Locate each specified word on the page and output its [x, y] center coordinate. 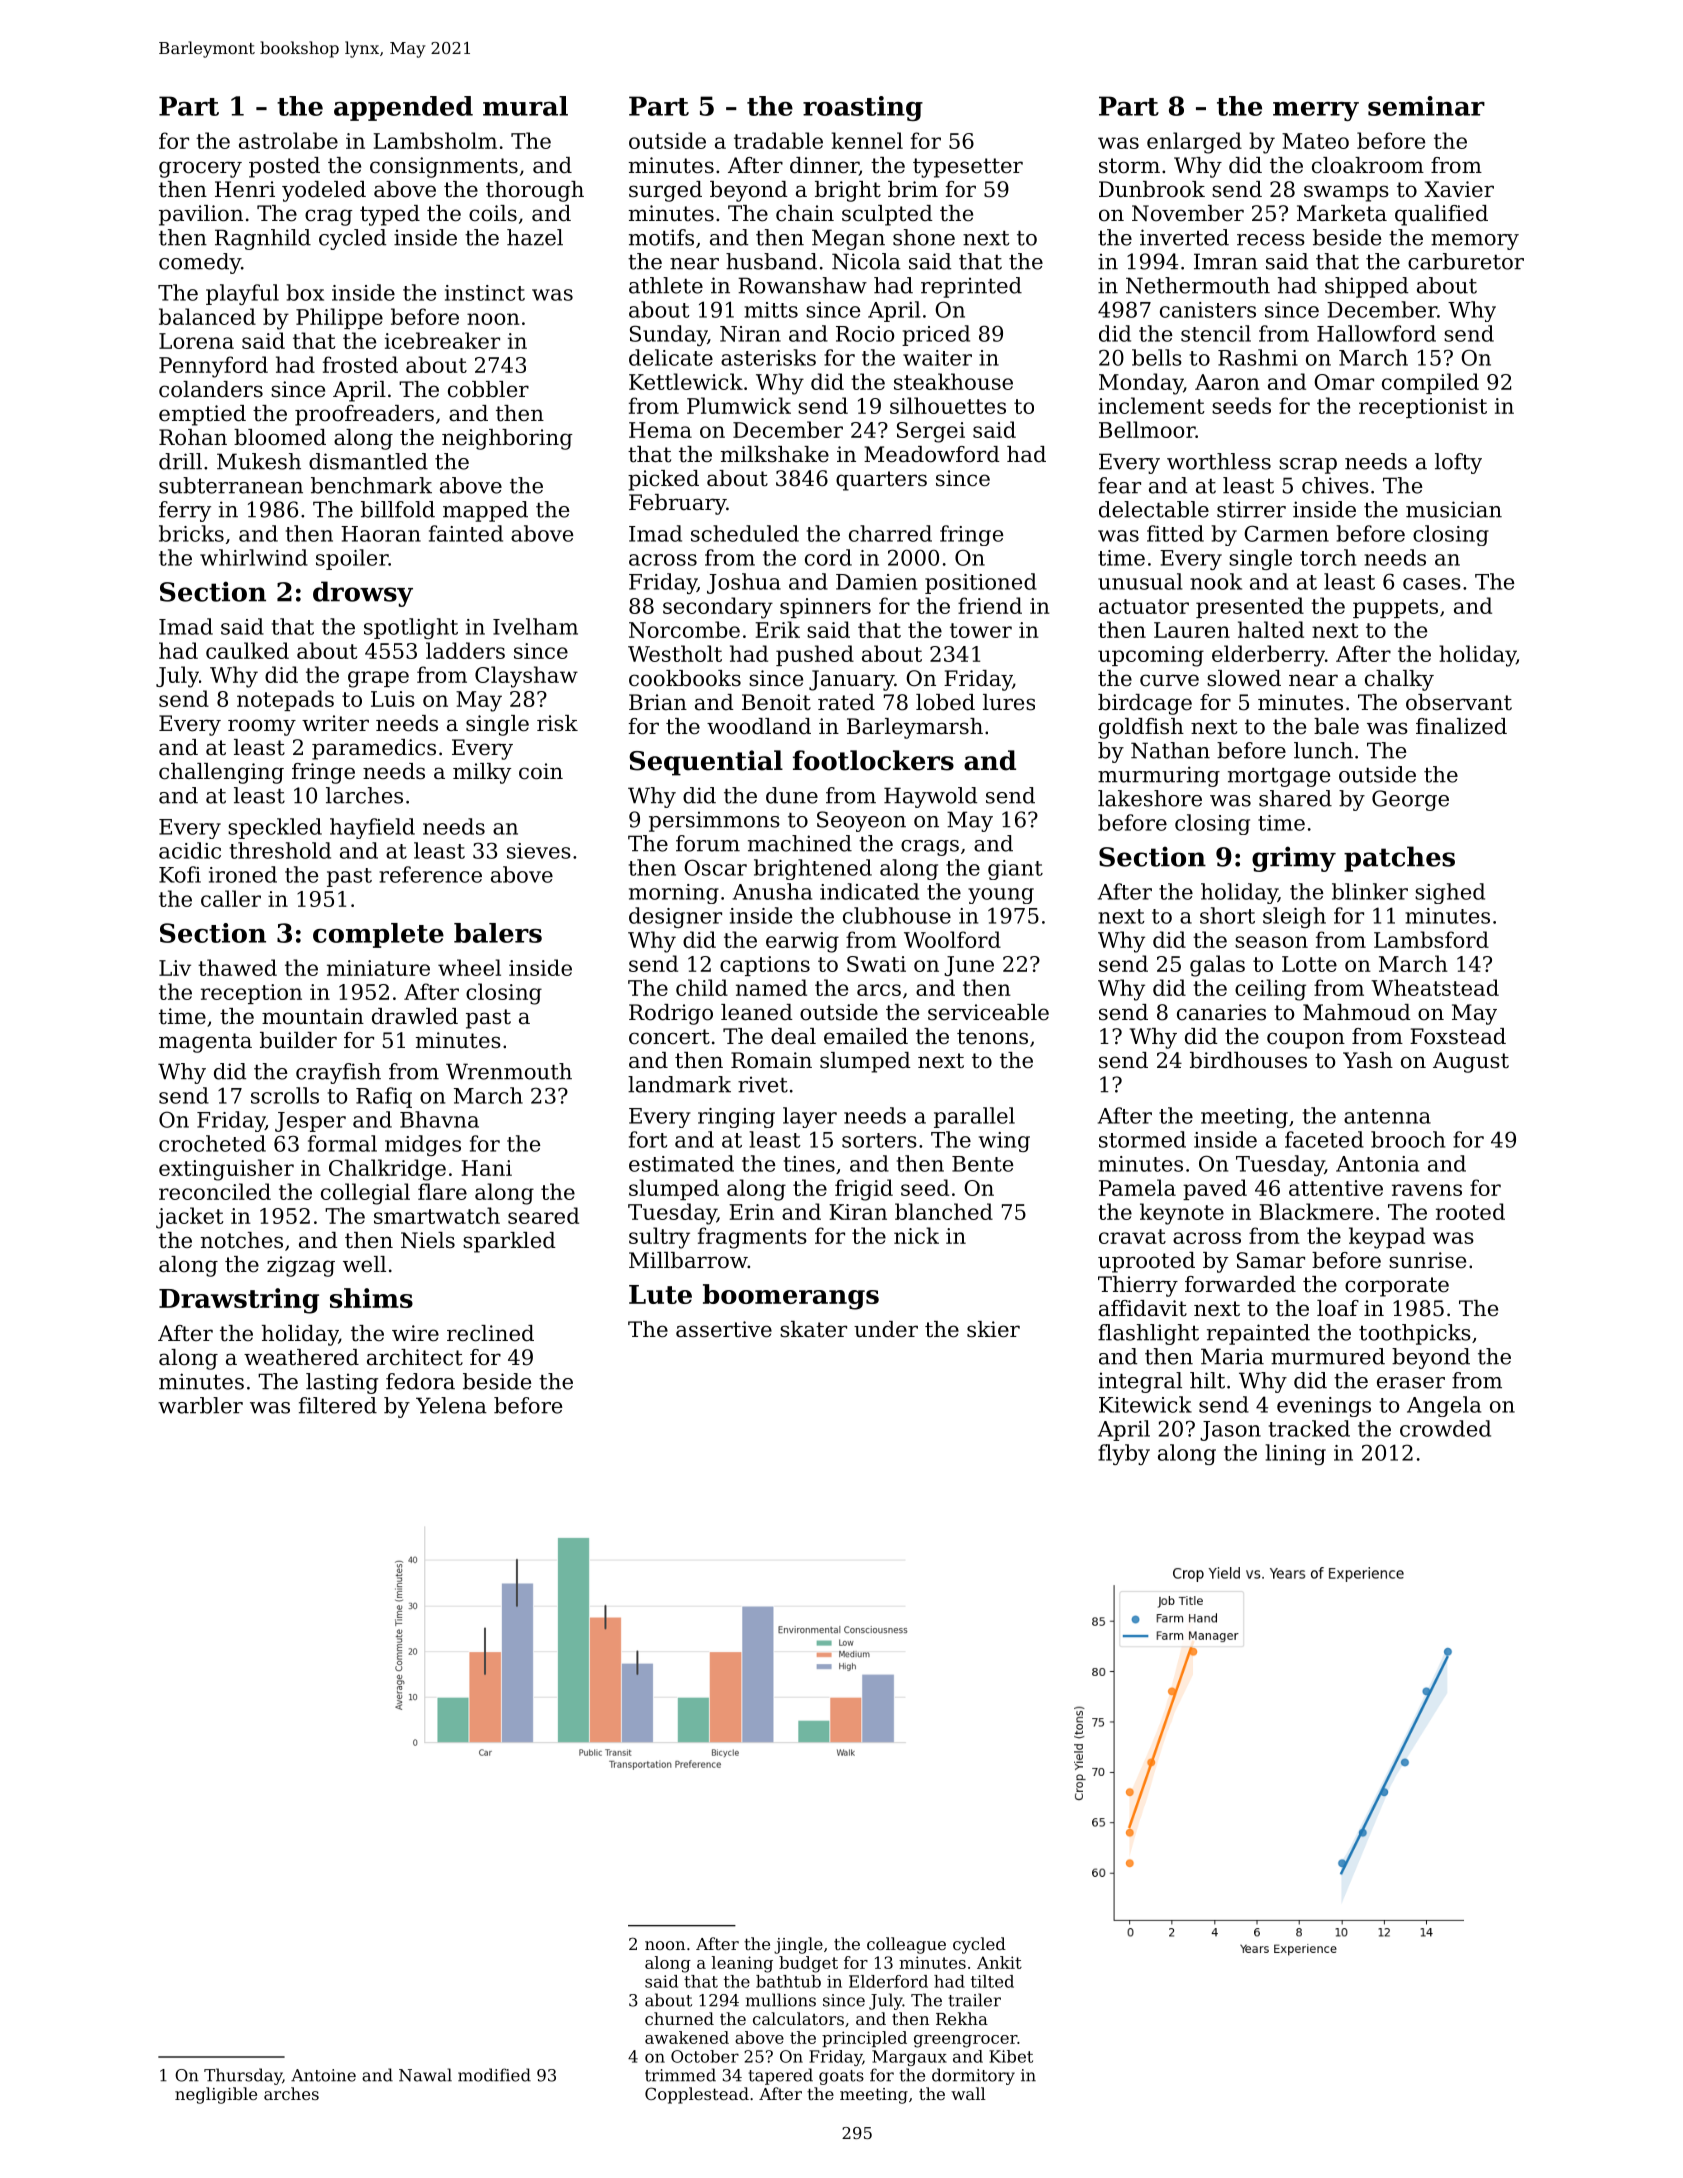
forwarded [1240, 1284]
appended [403, 108]
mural [525, 106]
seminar [1426, 106]
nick [916, 1235]
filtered [338, 1405]
